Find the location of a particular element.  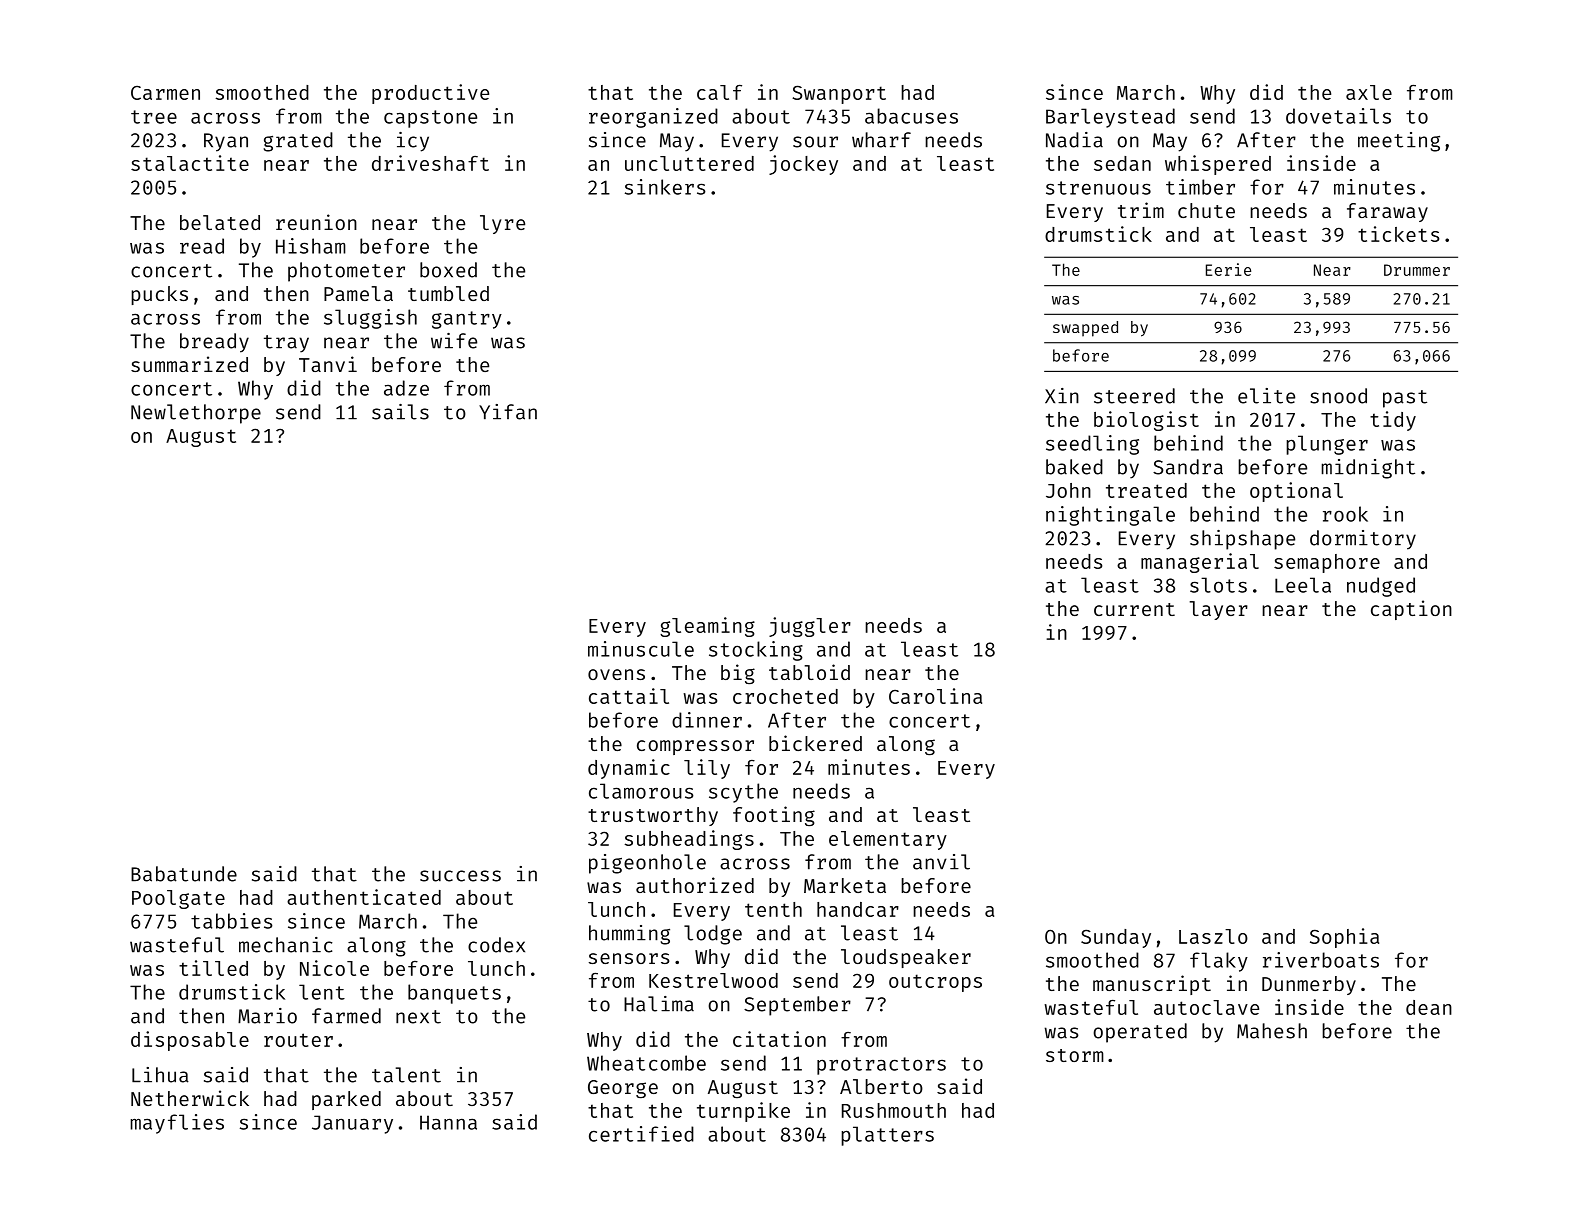

Wheatcombe is located at coordinates (646, 1063).
